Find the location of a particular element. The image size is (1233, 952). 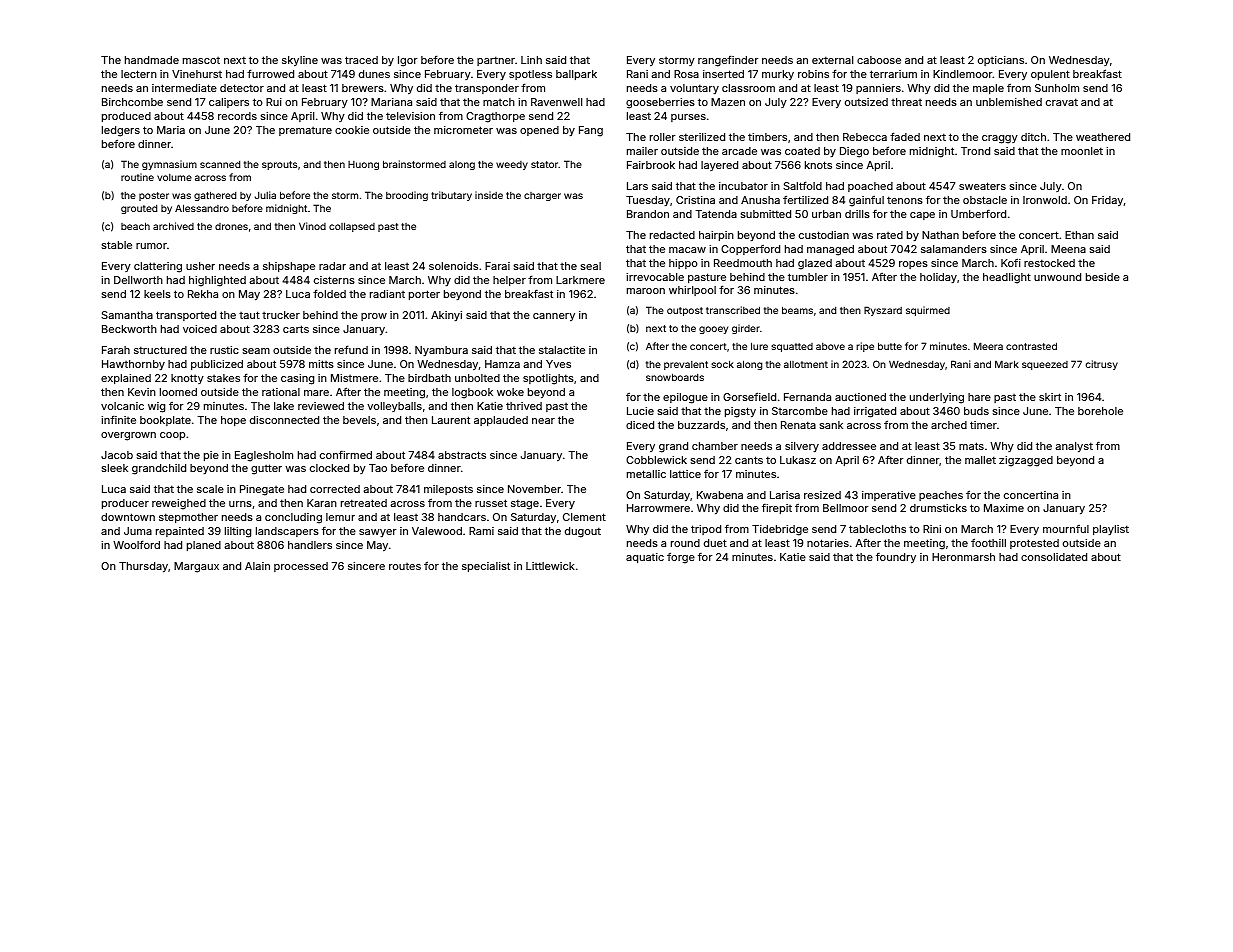

firepit is located at coordinates (777, 508).
